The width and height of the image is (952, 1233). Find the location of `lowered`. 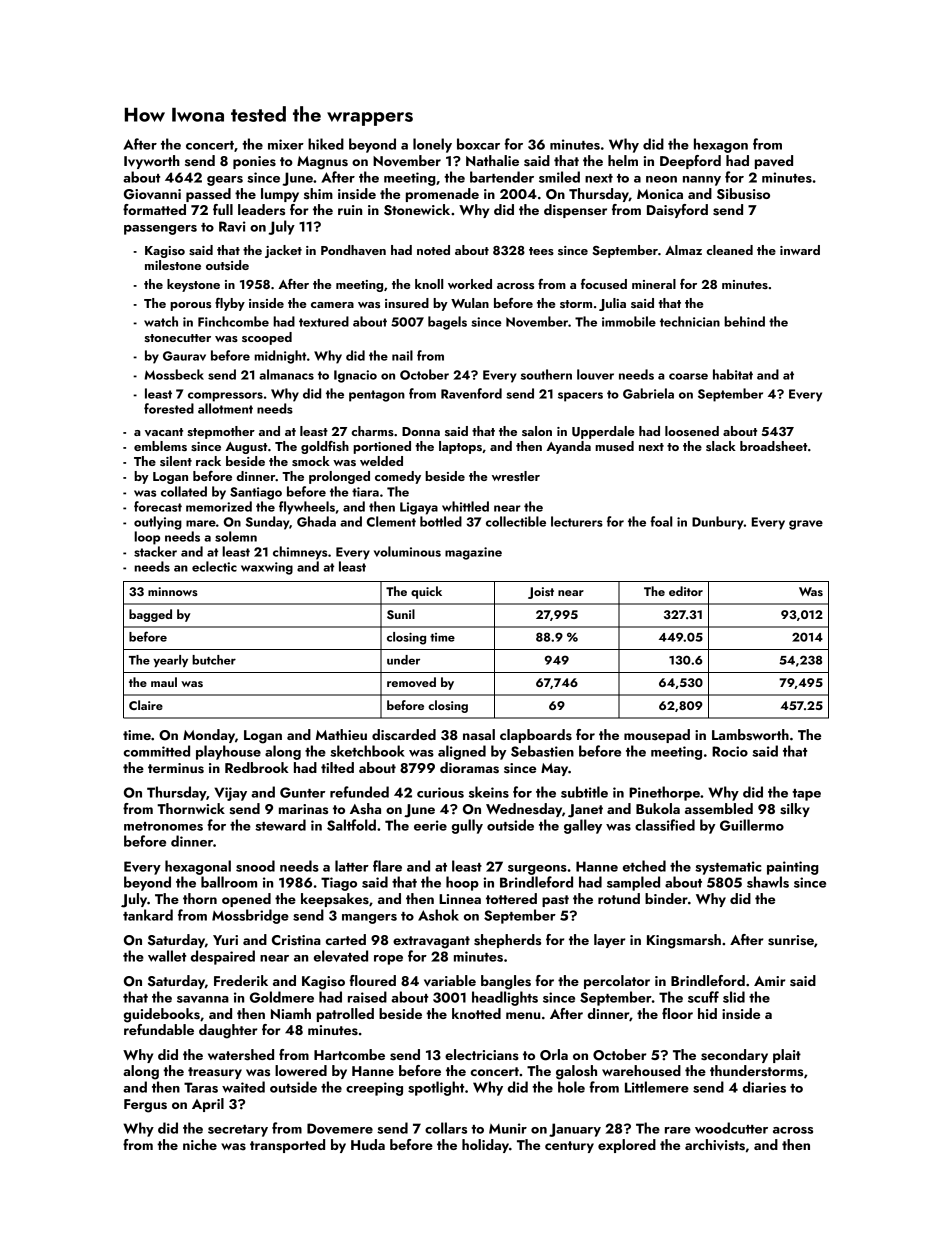

lowered is located at coordinates (301, 1070).
